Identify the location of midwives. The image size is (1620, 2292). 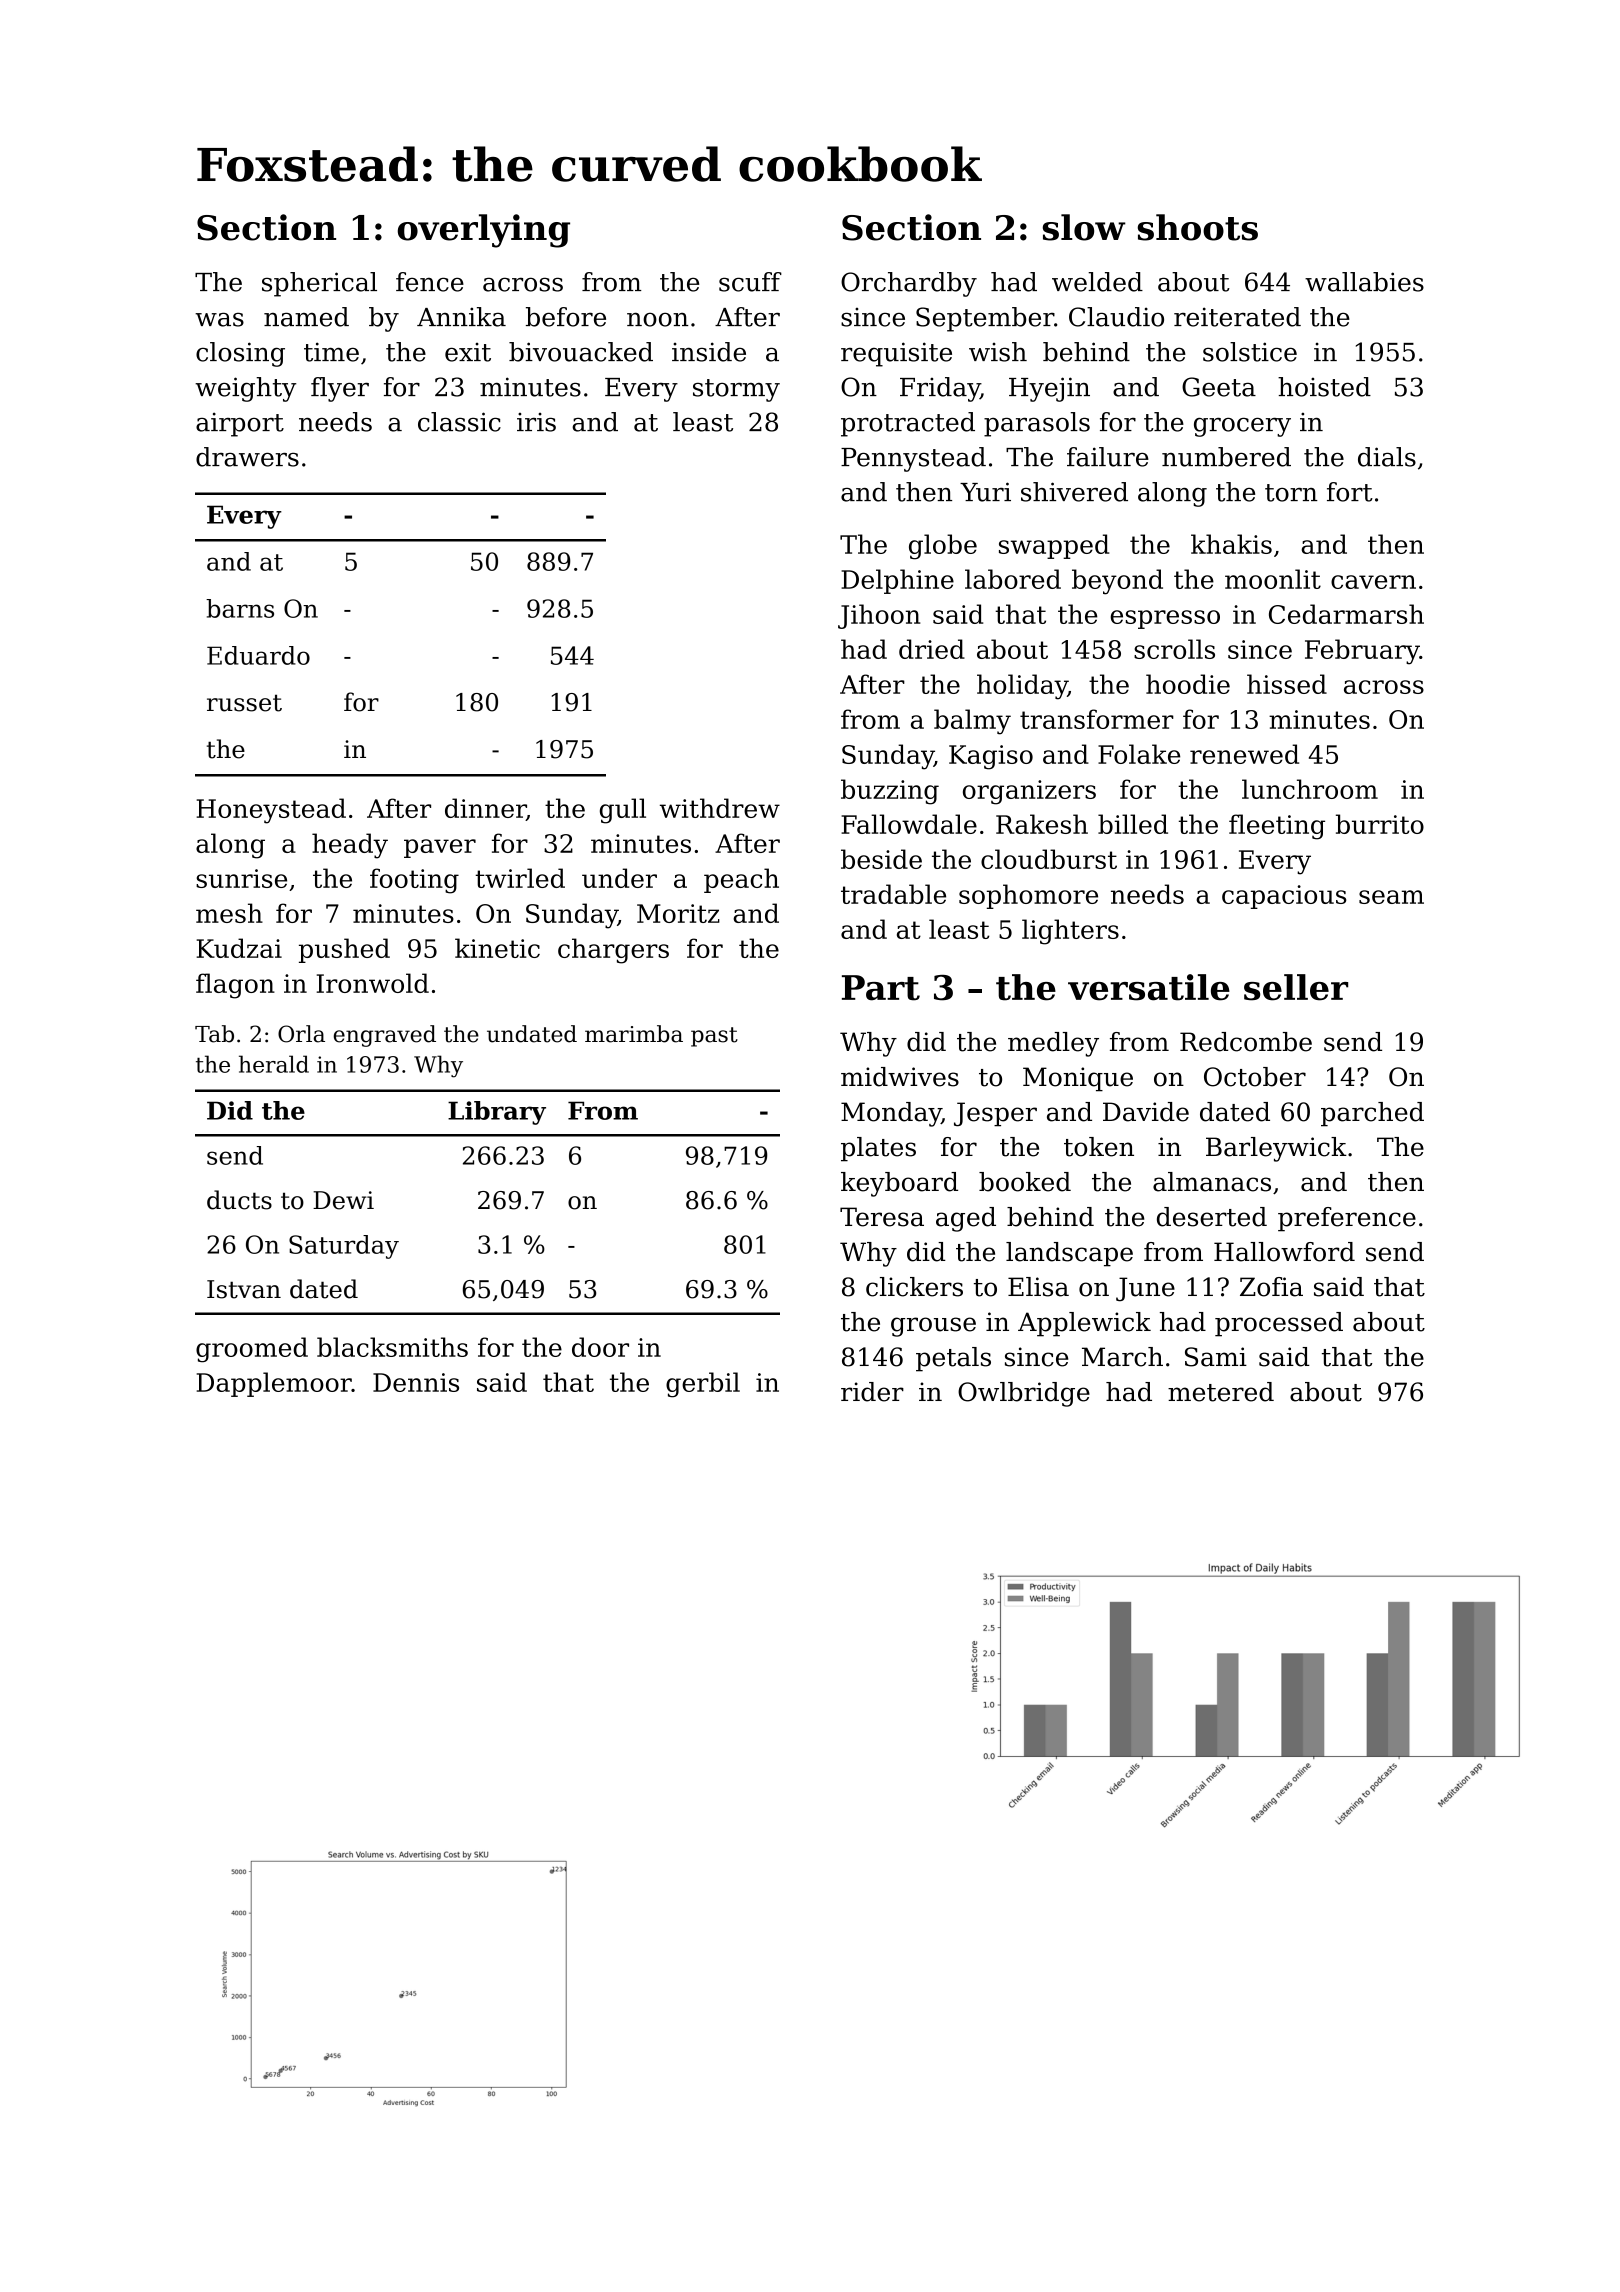
(900, 1077).
